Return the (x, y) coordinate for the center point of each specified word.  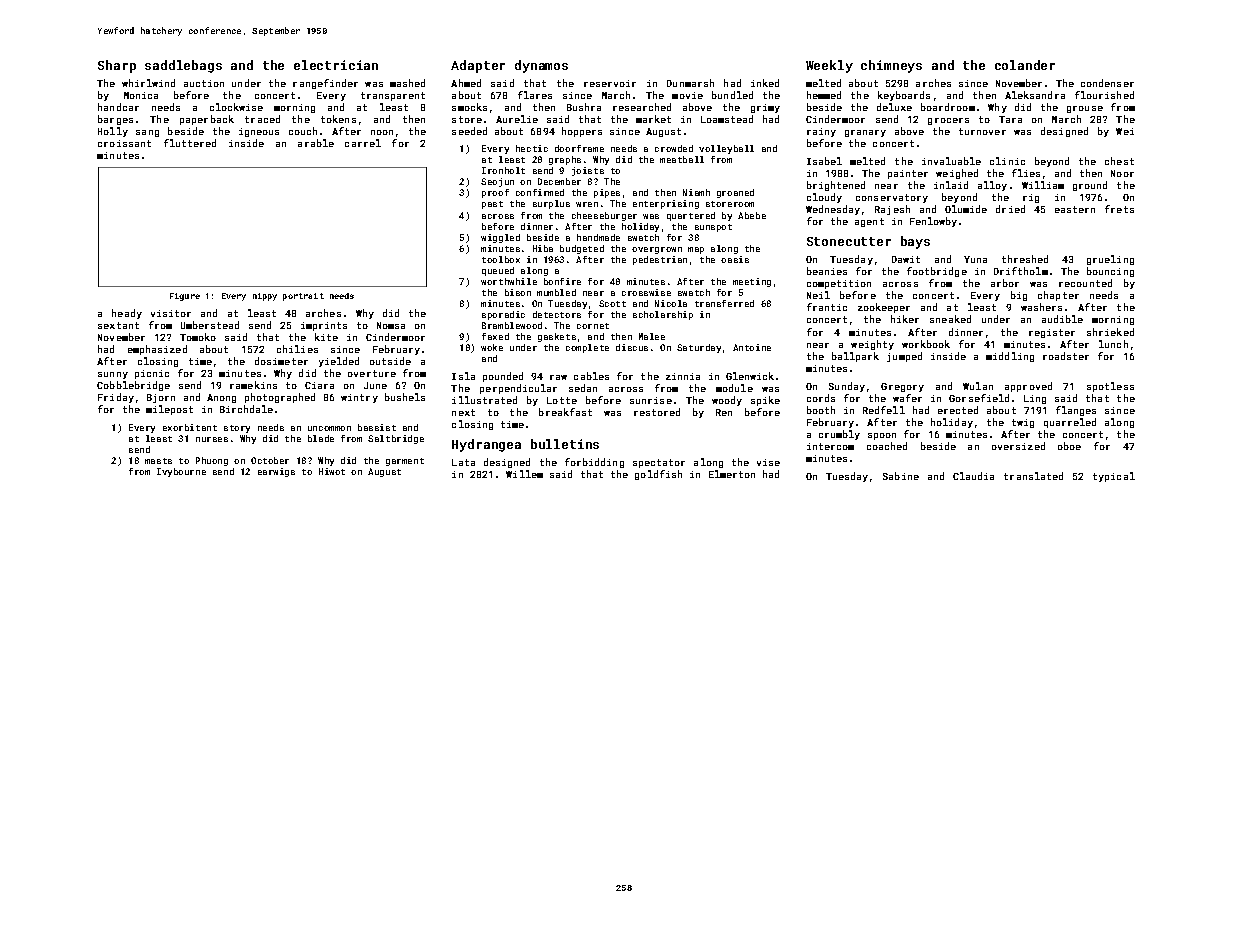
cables (591, 376)
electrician (336, 65)
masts (158, 461)
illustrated (484, 400)
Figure (185, 297)
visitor (171, 313)
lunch (1113, 344)
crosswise (646, 292)
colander (1025, 65)
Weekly (829, 66)
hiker (905, 319)
